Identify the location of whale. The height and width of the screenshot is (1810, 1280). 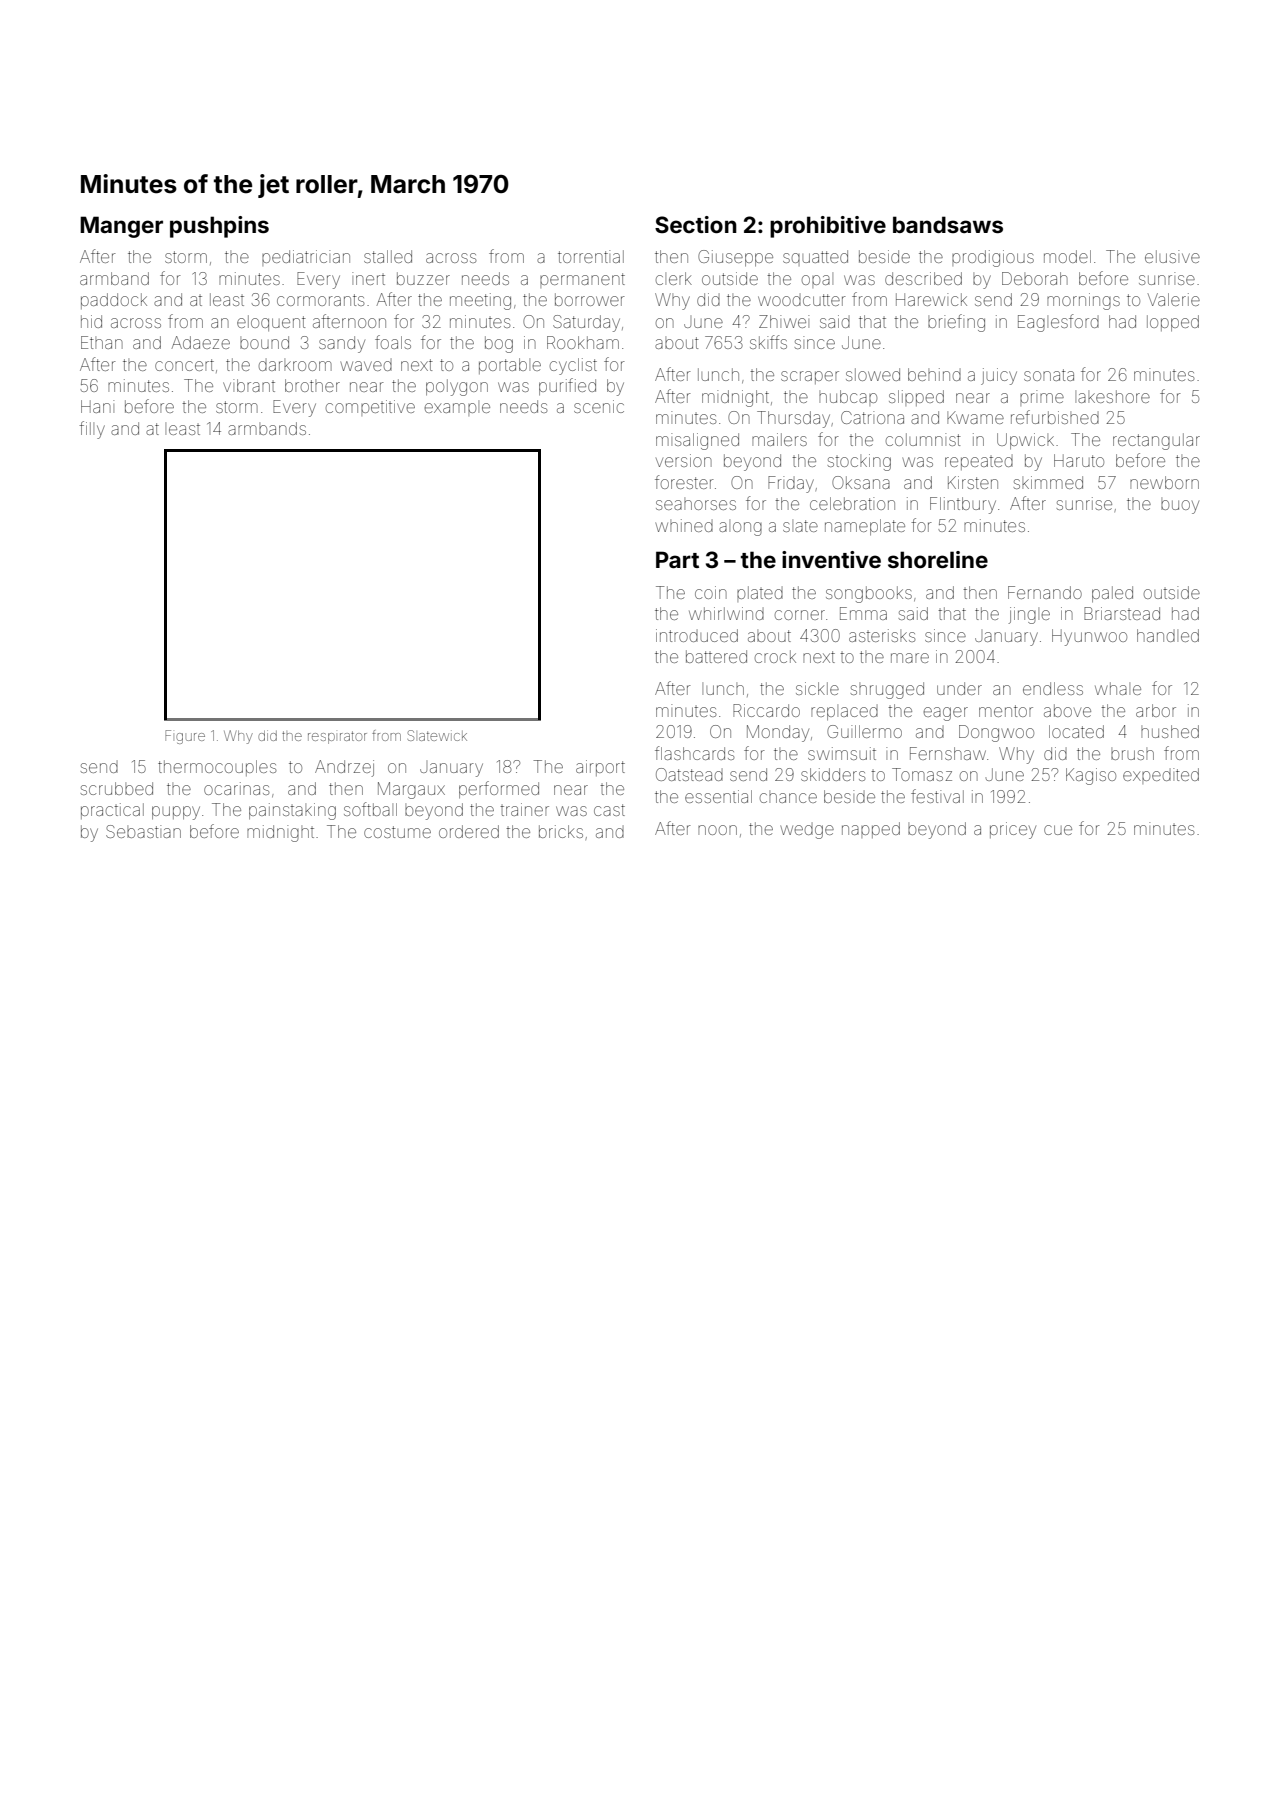
(1118, 688).
